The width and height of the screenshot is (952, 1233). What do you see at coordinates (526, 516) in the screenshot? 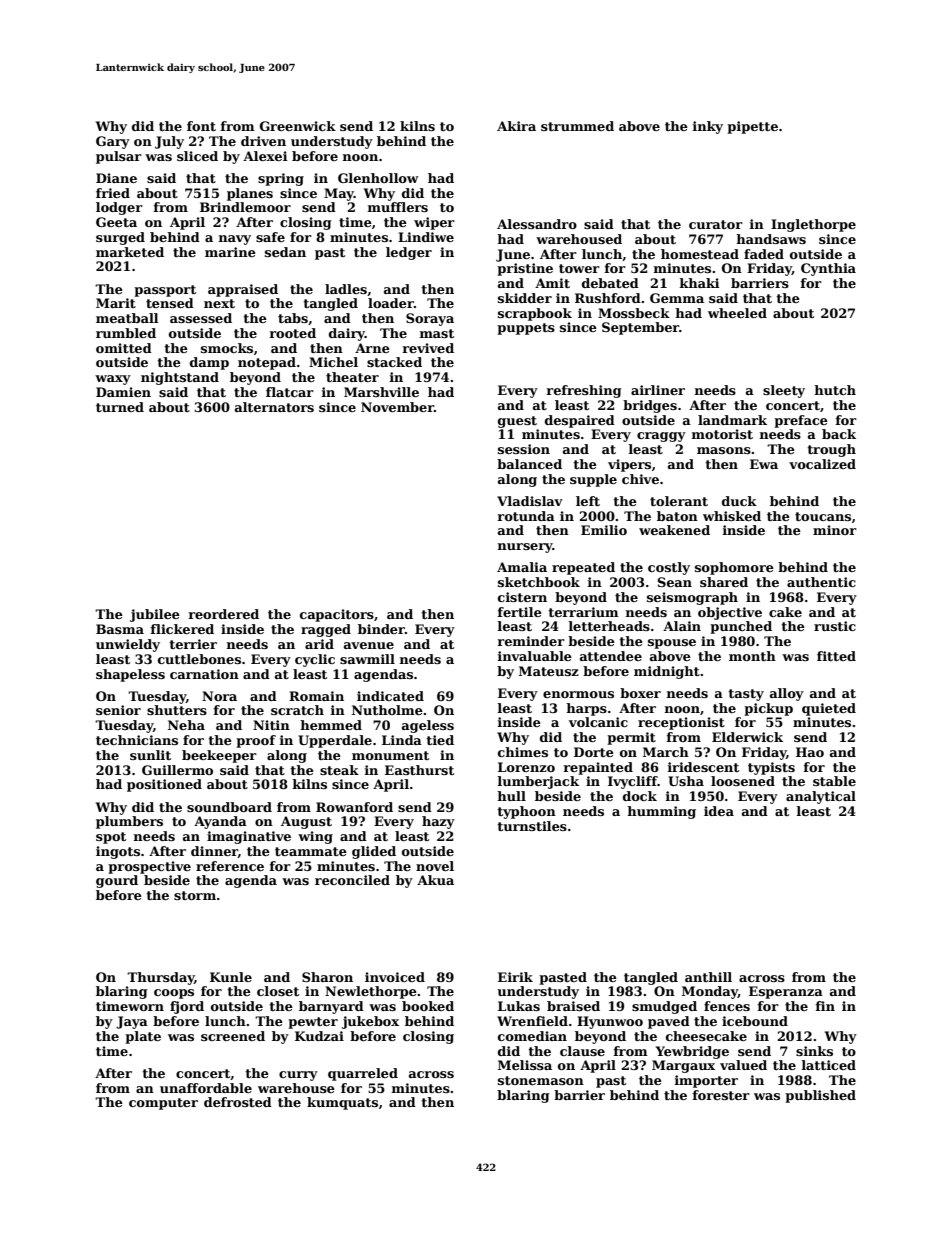
I see `rotunda` at bounding box center [526, 516].
